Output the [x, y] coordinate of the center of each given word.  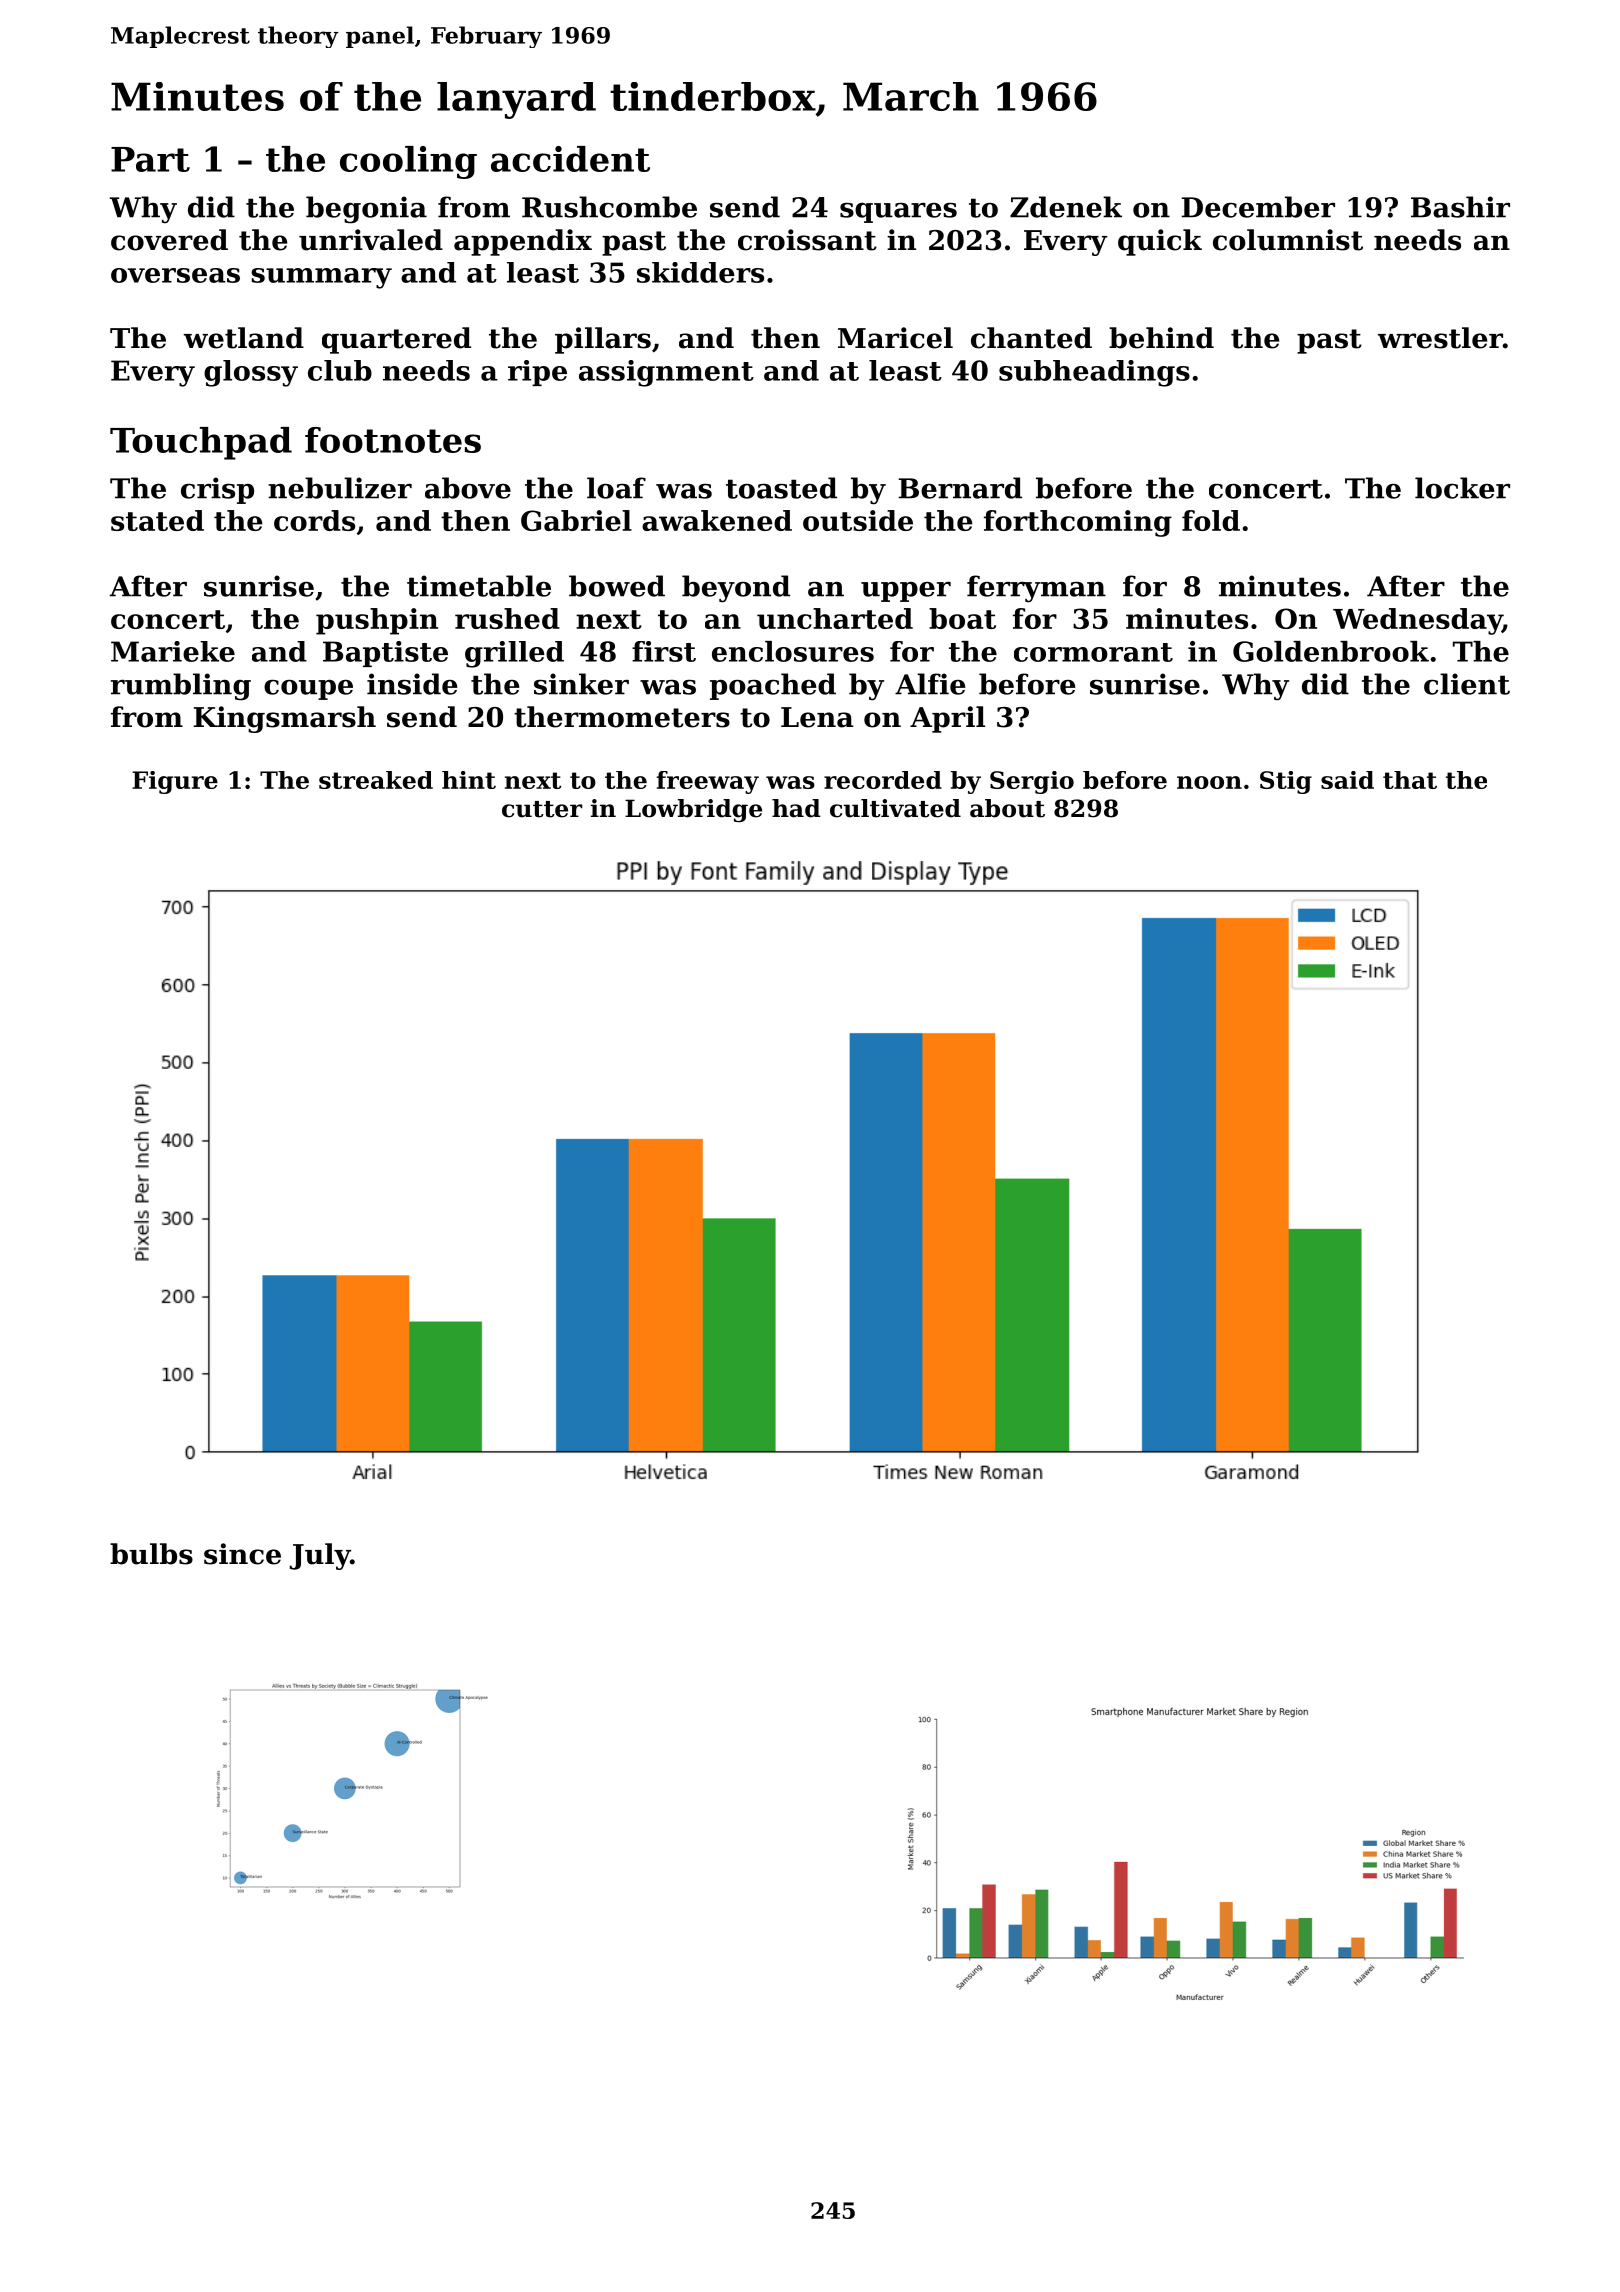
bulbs [151, 1554]
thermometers [622, 717]
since [242, 1554]
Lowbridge [693, 810]
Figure [175, 782]
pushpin [377, 621]
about [1007, 808]
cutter [542, 809]
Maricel [895, 338]
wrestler [1440, 338]
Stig [1286, 782]
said [1347, 780]
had [796, 808]
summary [321, 278]
